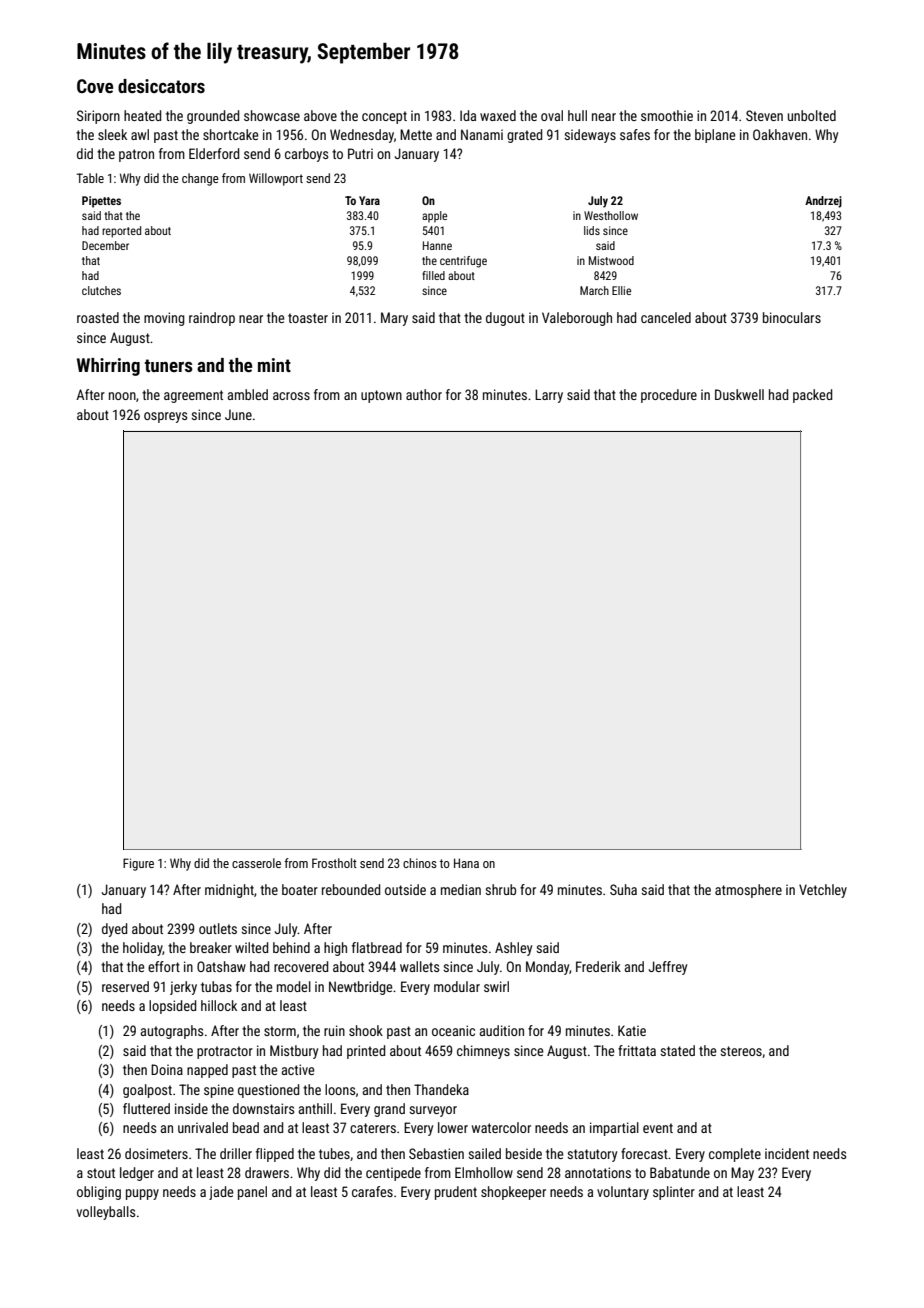 This screenshot has height=1308, width=924. Describe the element at coordinates (496, 986) in the screenshot. I see `swirl` at that location.
